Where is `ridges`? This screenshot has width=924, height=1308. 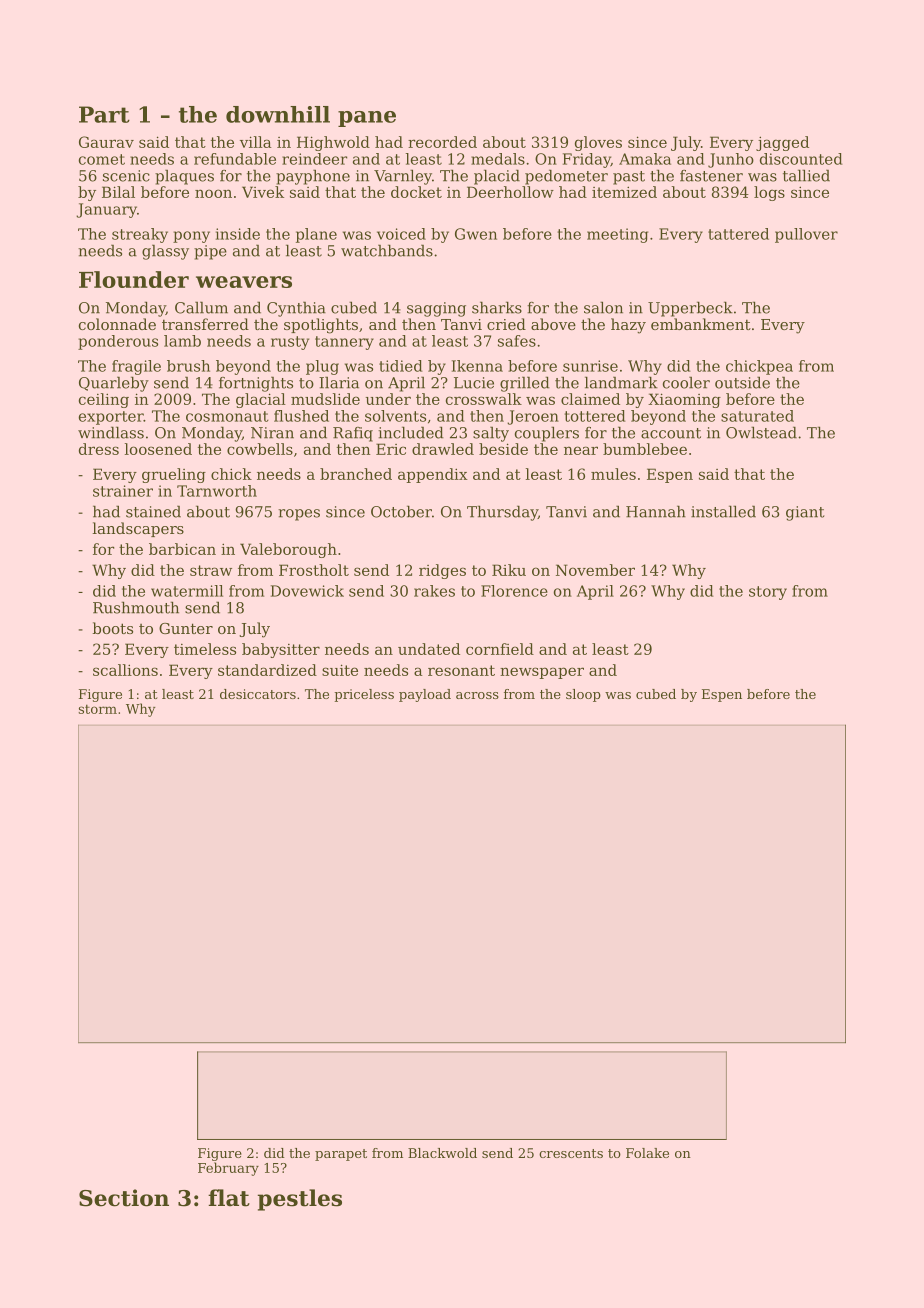 ridges is located at coordinates (442, 571).
